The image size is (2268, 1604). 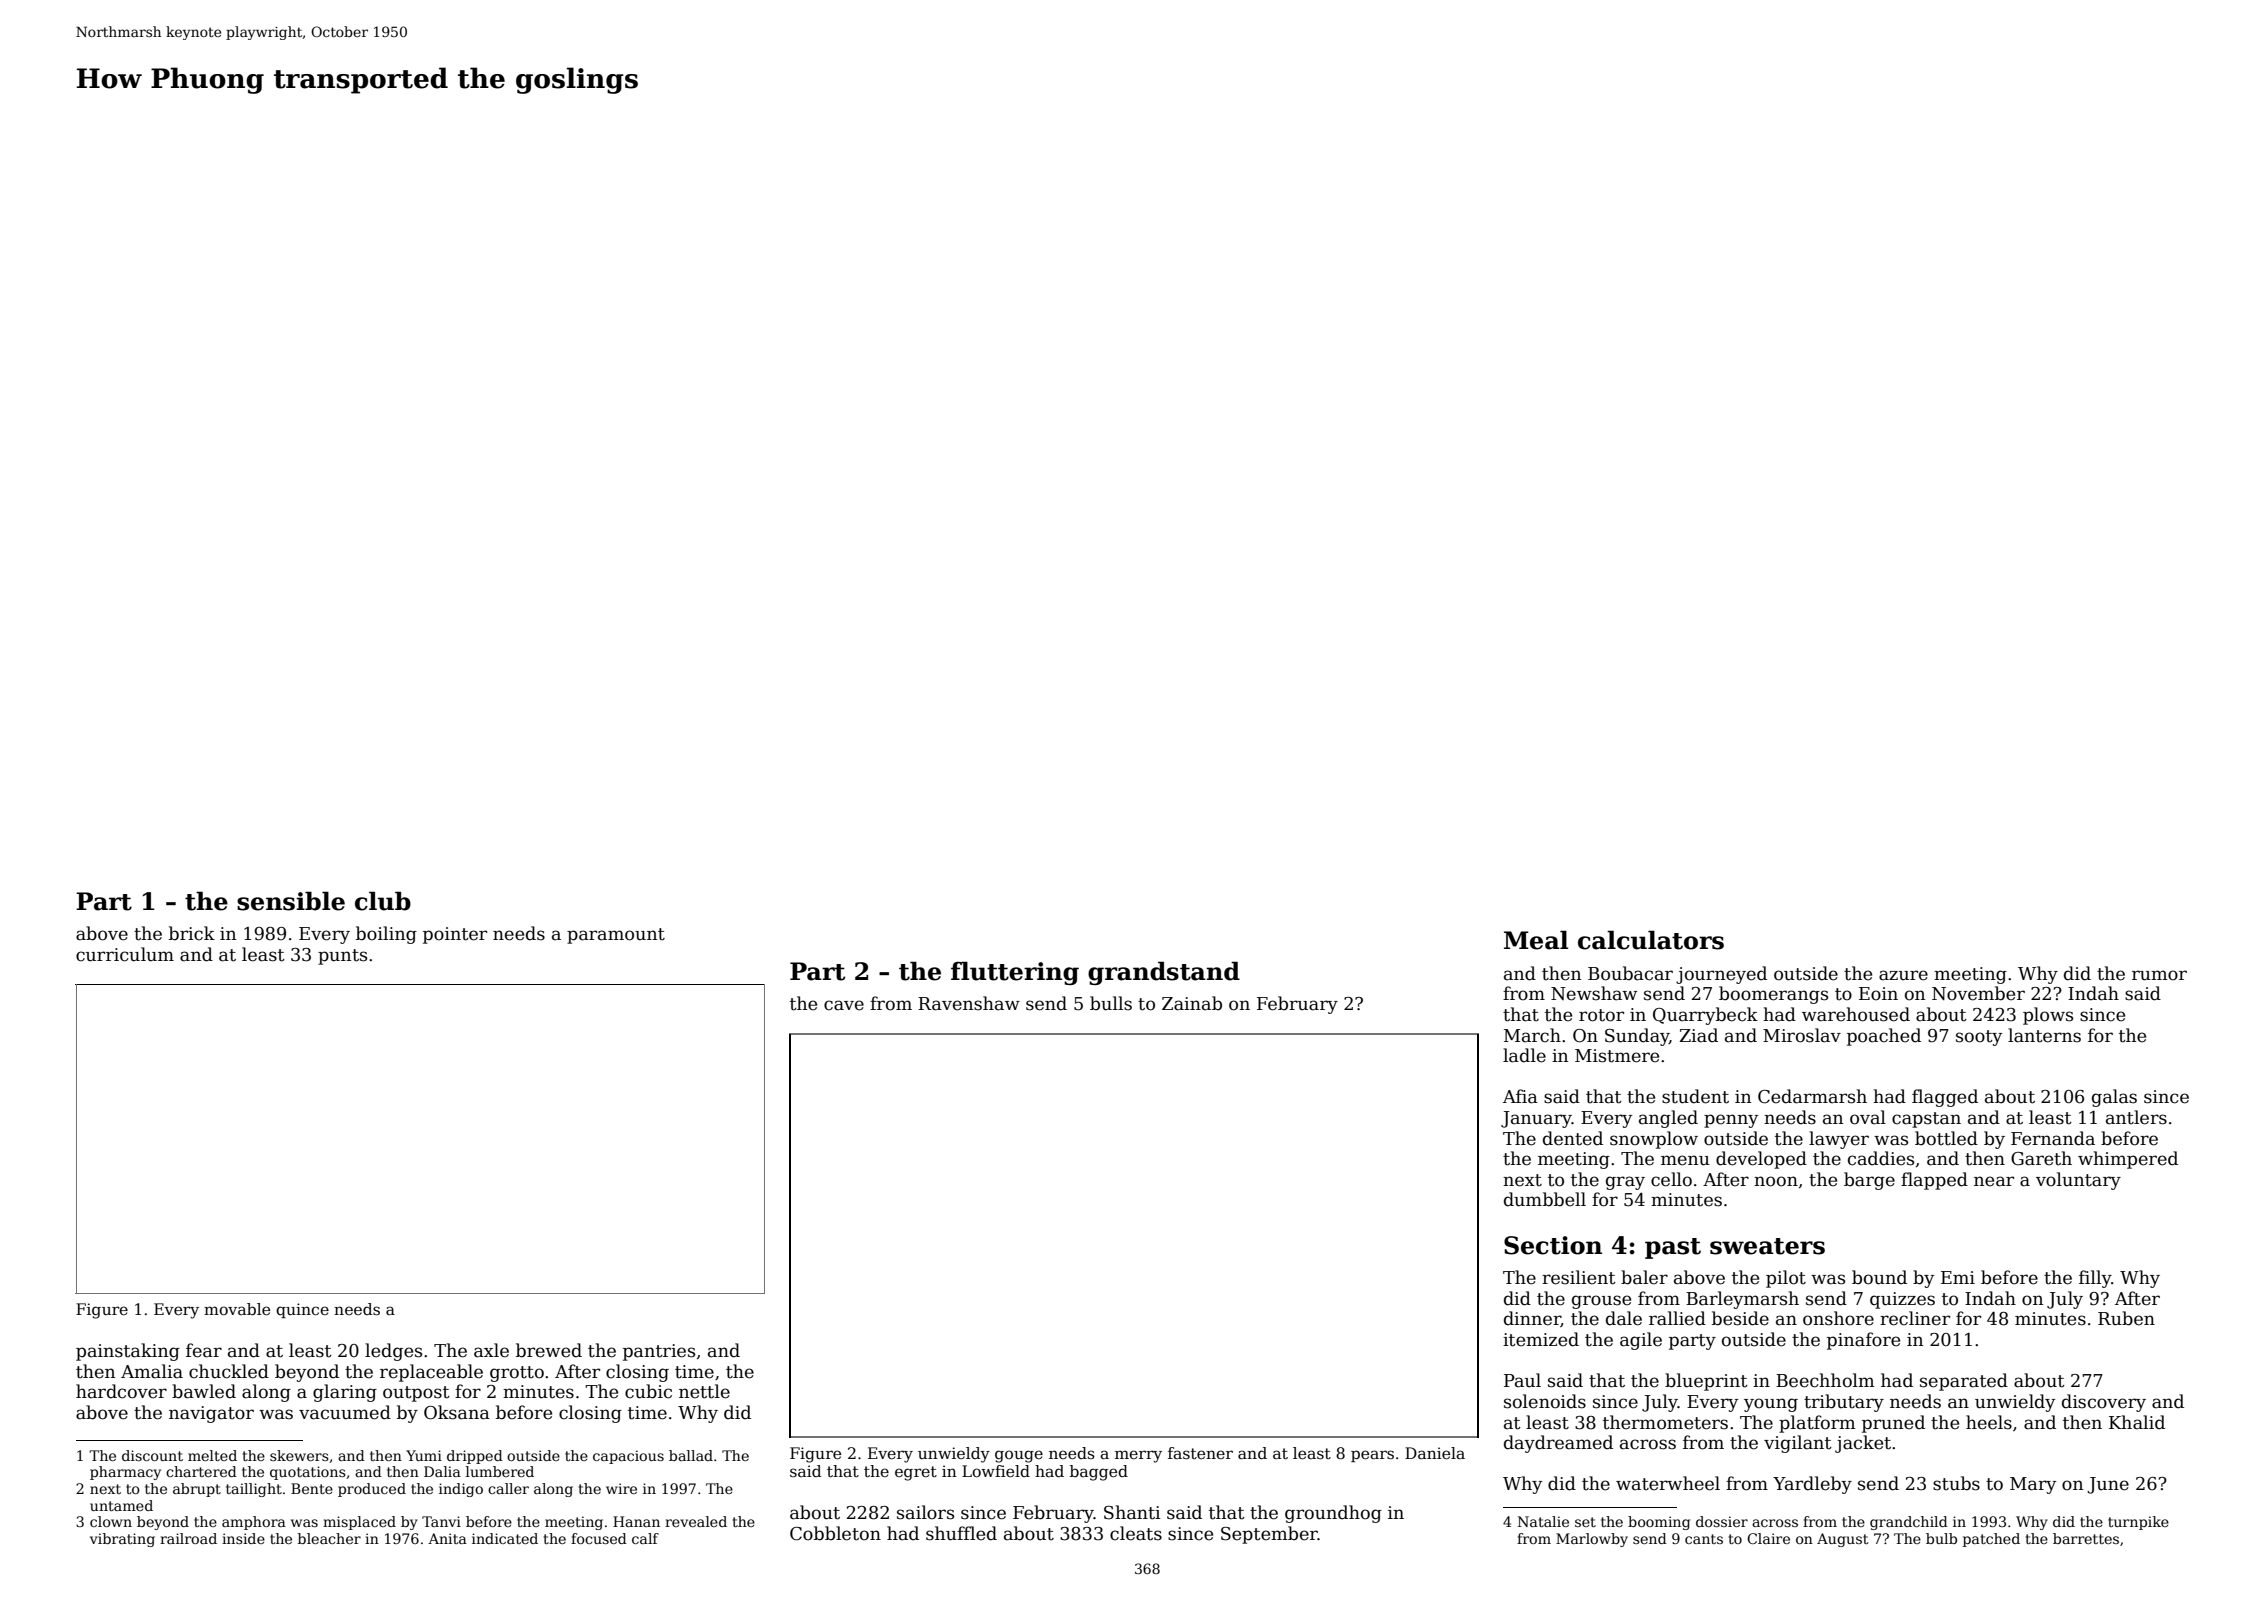 What do you see at coordinates (1624, 1318) in the image?
I see `dale` at bounding box center [1624, 1318].
